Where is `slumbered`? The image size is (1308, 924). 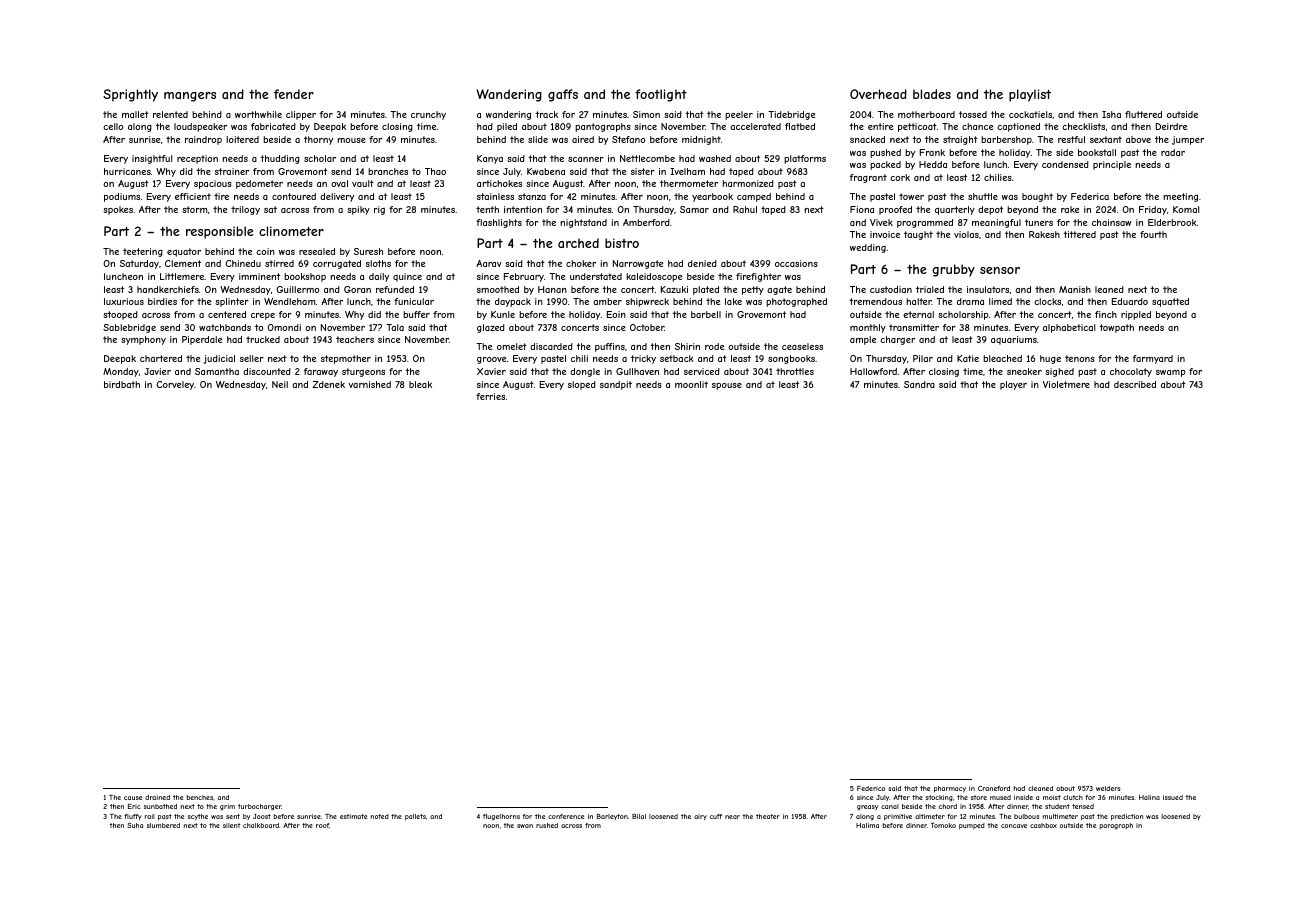
slumbered is located at coordinates (163, 825).
